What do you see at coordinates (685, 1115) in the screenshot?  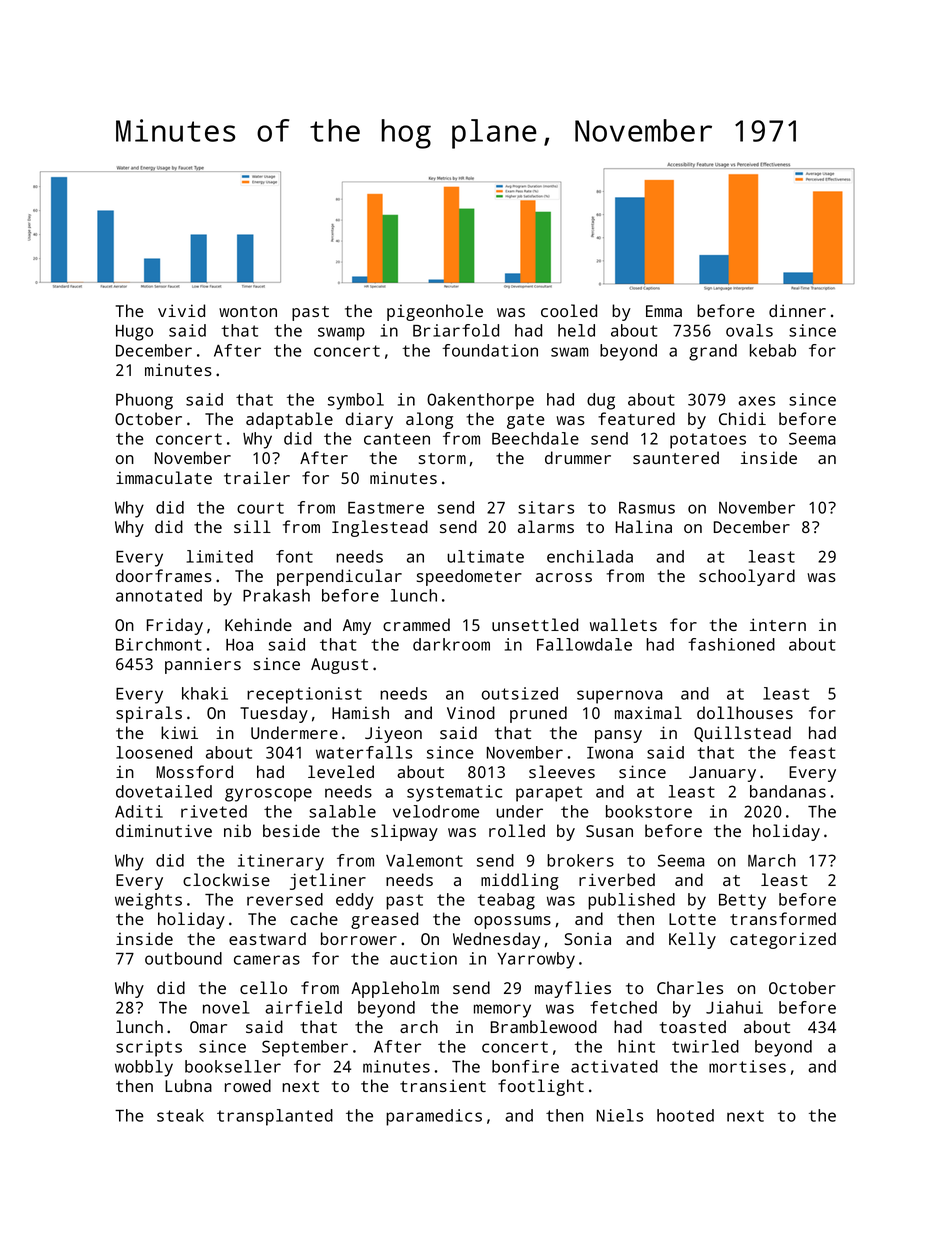 I see `hooted` at bounding box center [685, 1115].
